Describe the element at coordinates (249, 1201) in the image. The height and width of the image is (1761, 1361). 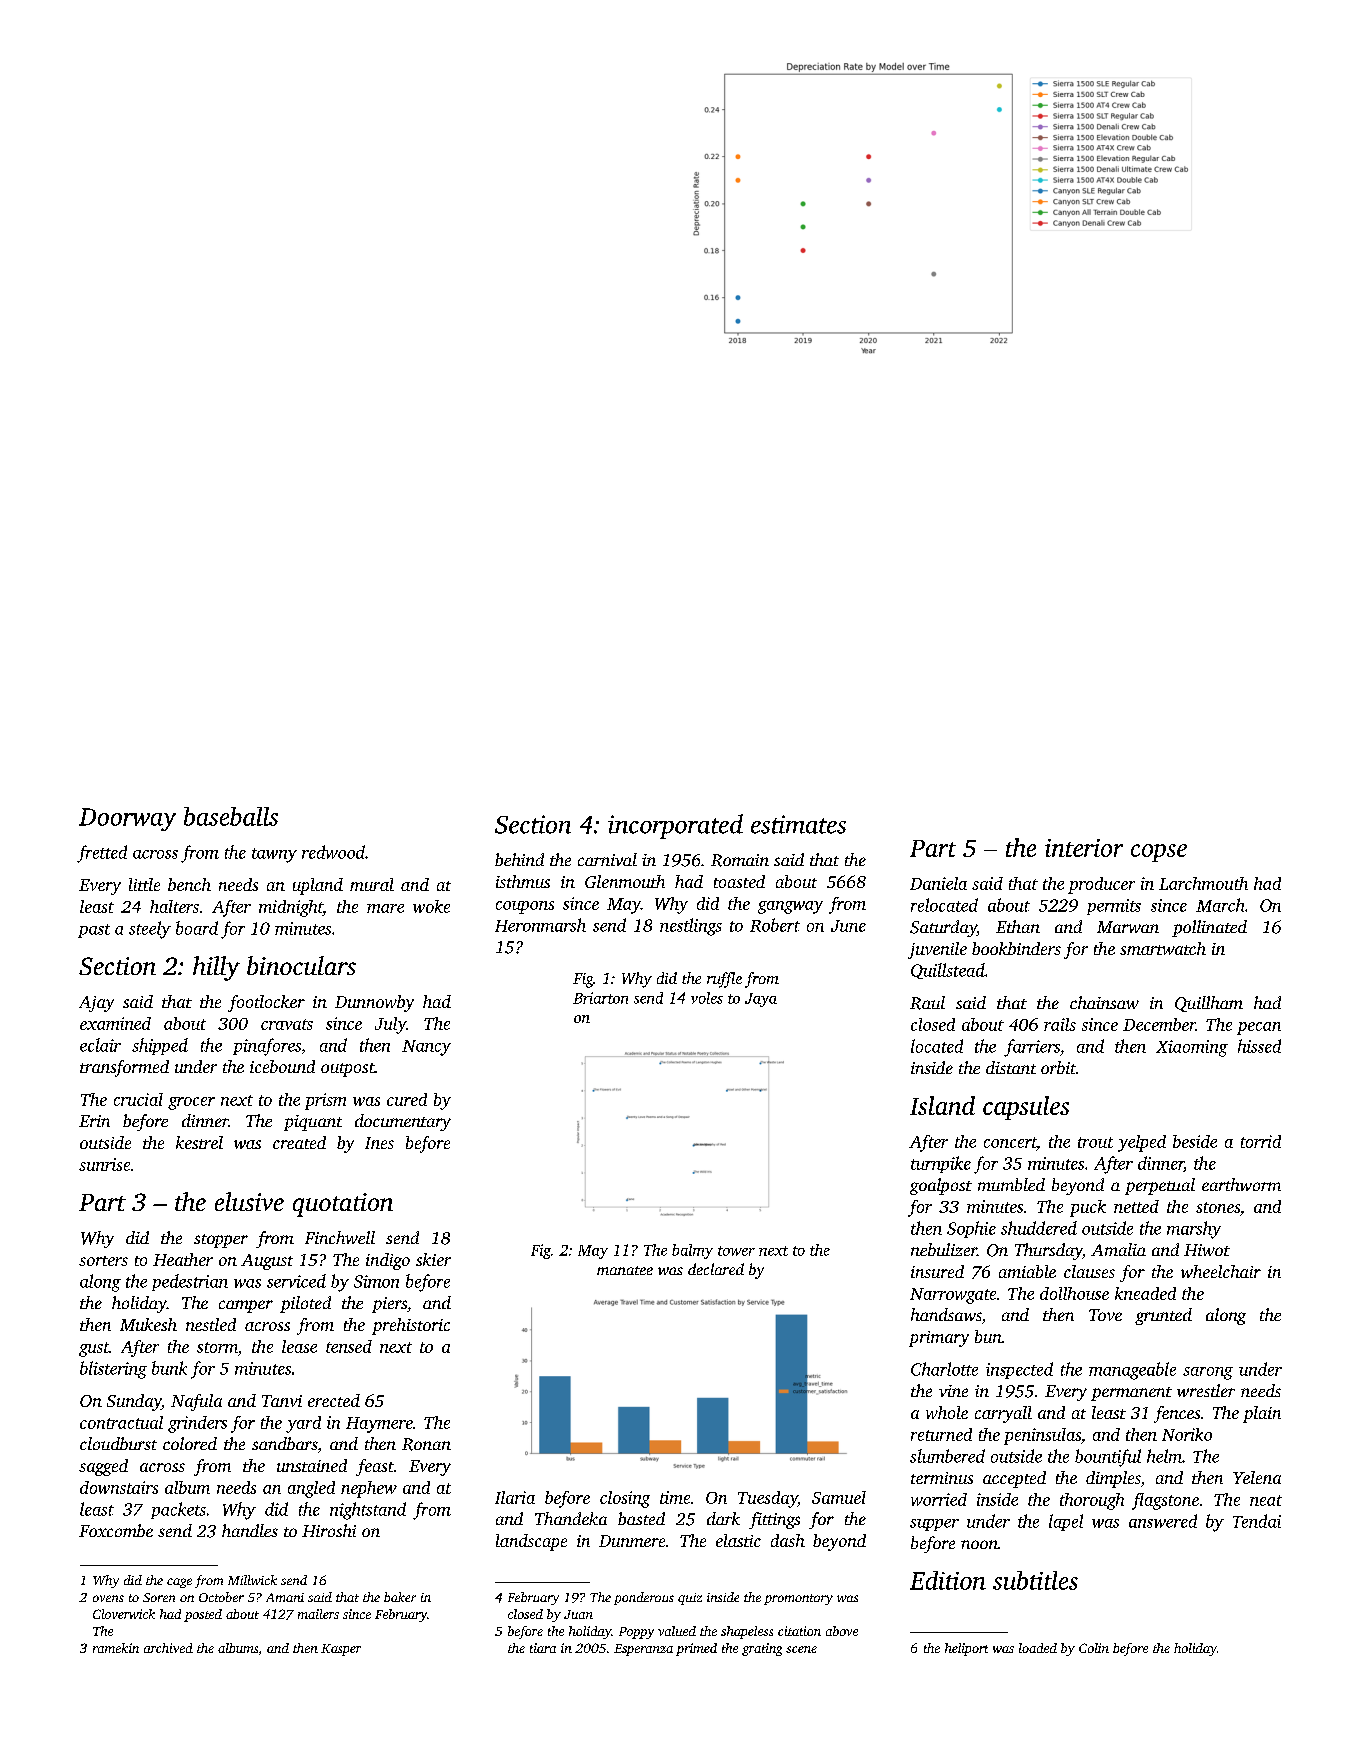
I see `elusive` at that location.
